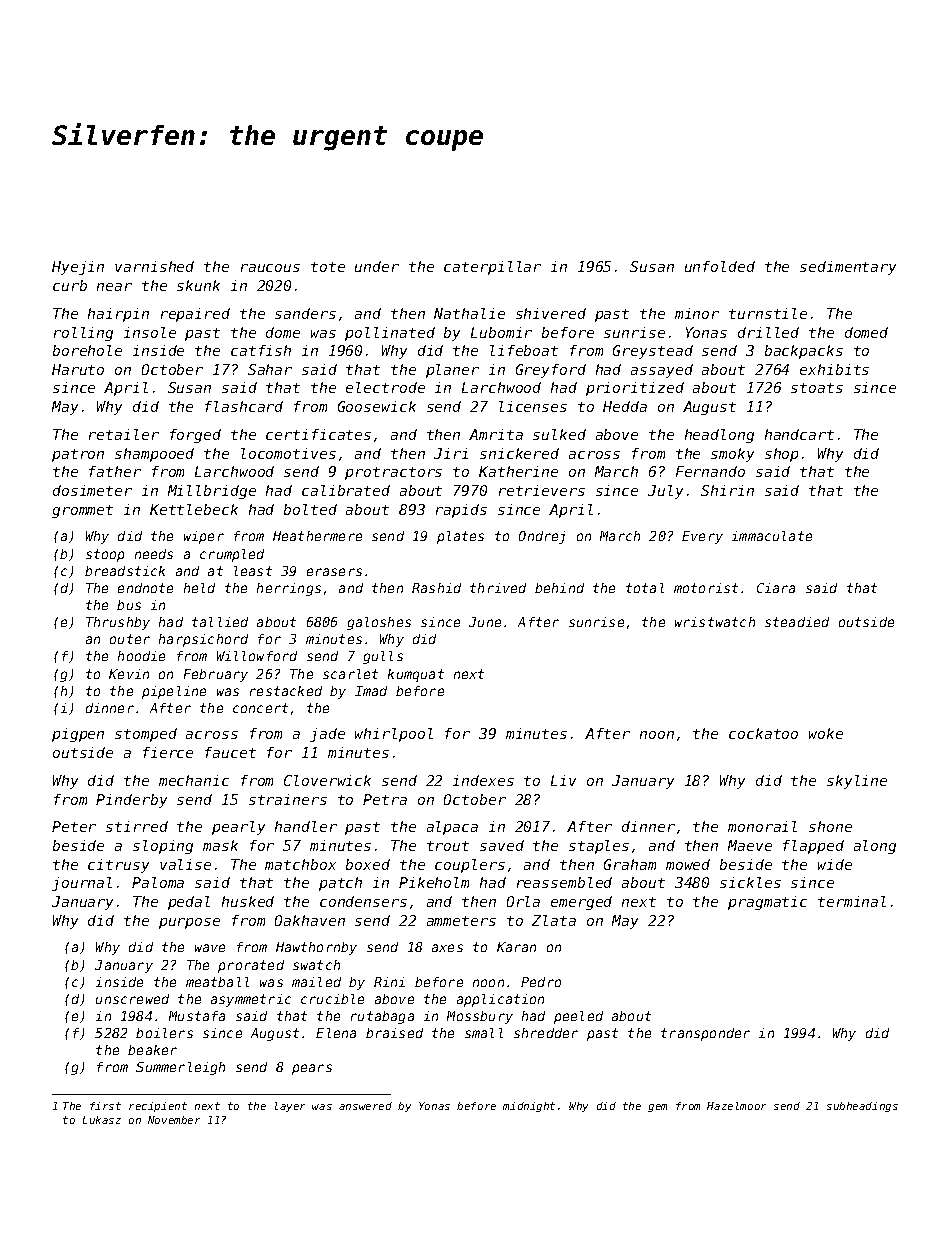 The width and height of the screenshot is (952, 1233). I want to click on pearly, so click(238, 828).
